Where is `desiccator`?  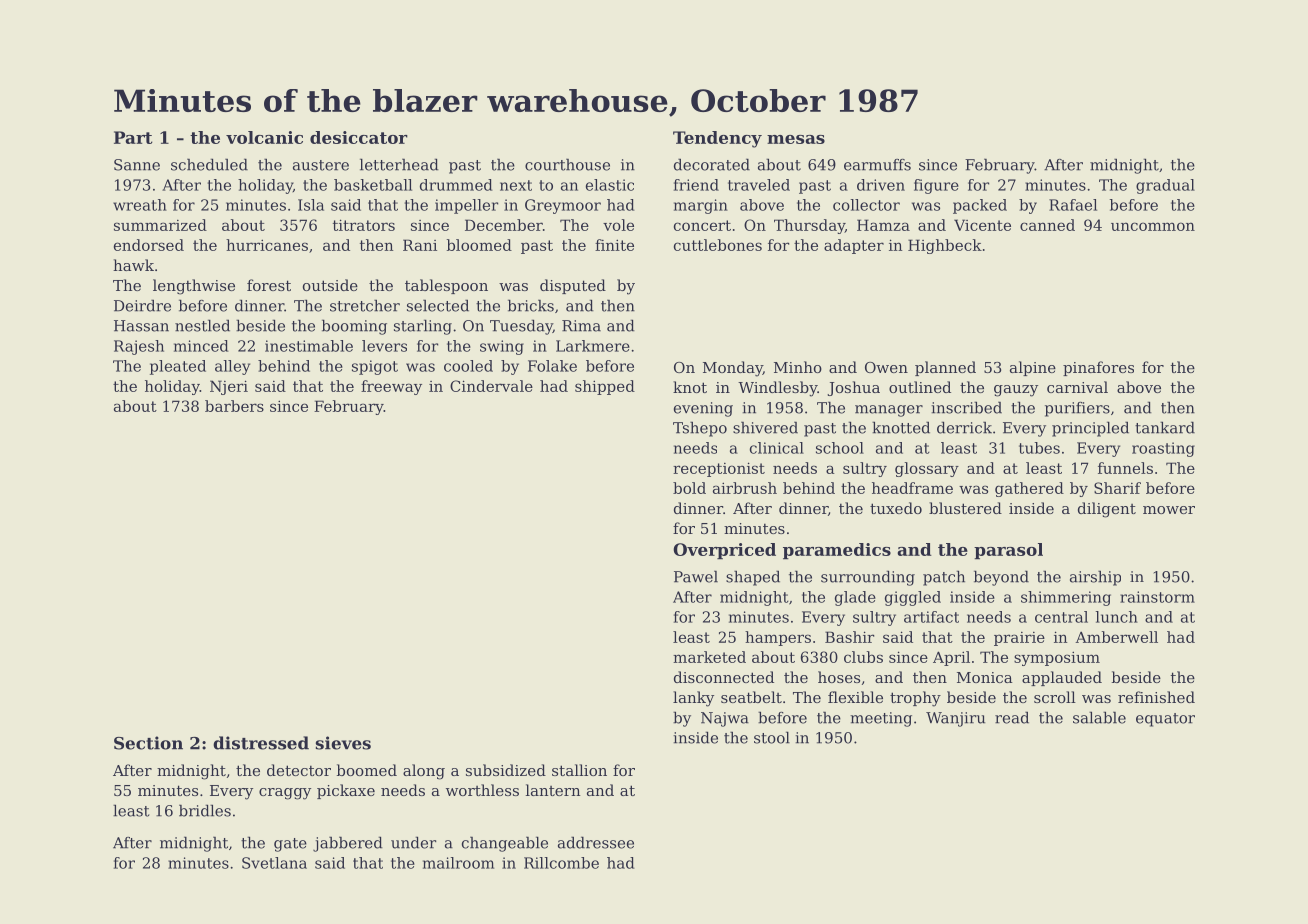
desiccator is located at coordinates (359, 137).
